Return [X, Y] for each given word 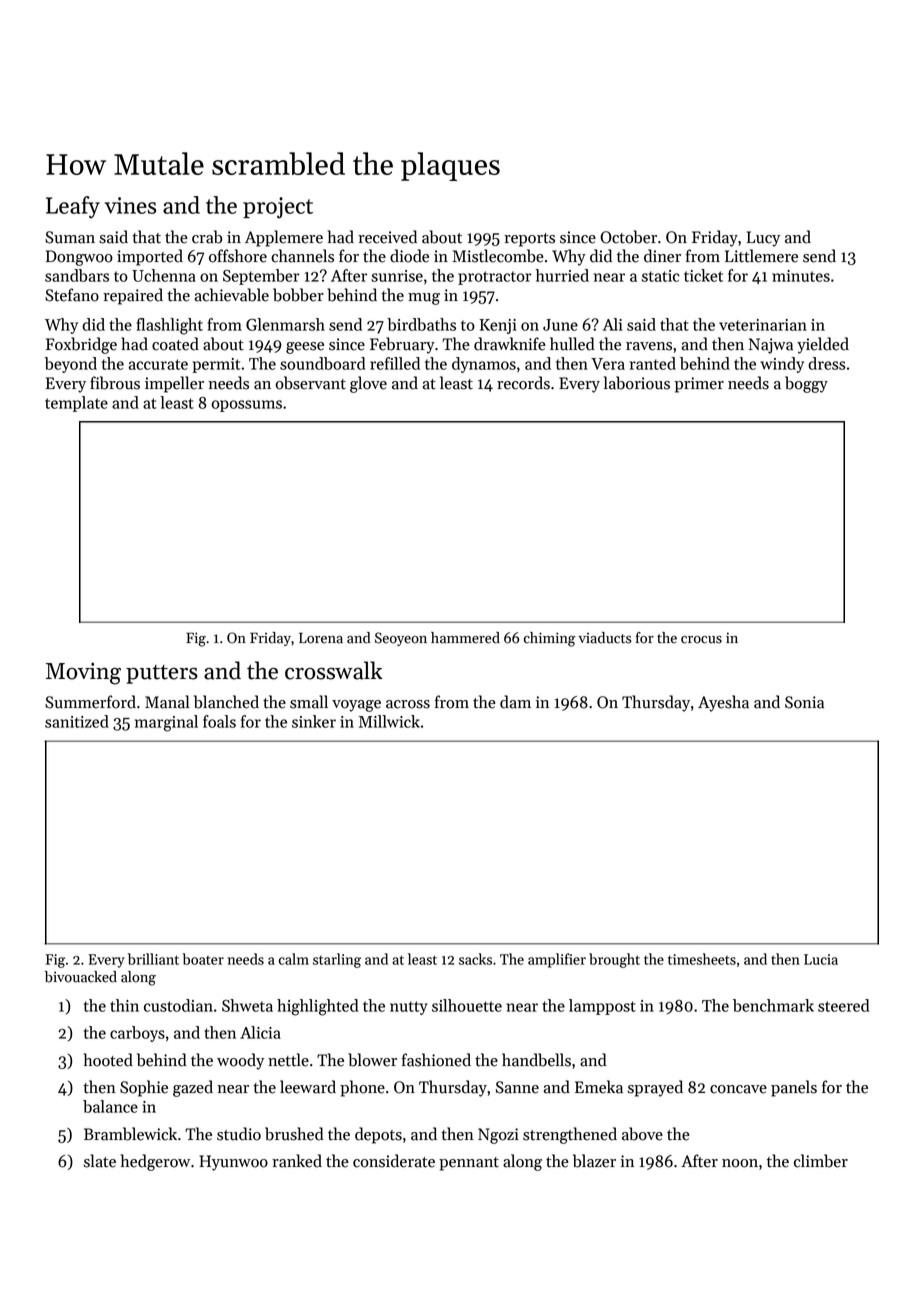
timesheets [702, 959]
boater [203, 959]
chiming [549, 639]
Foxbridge [81, 345]
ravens [649, 346]
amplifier [557, 960]
